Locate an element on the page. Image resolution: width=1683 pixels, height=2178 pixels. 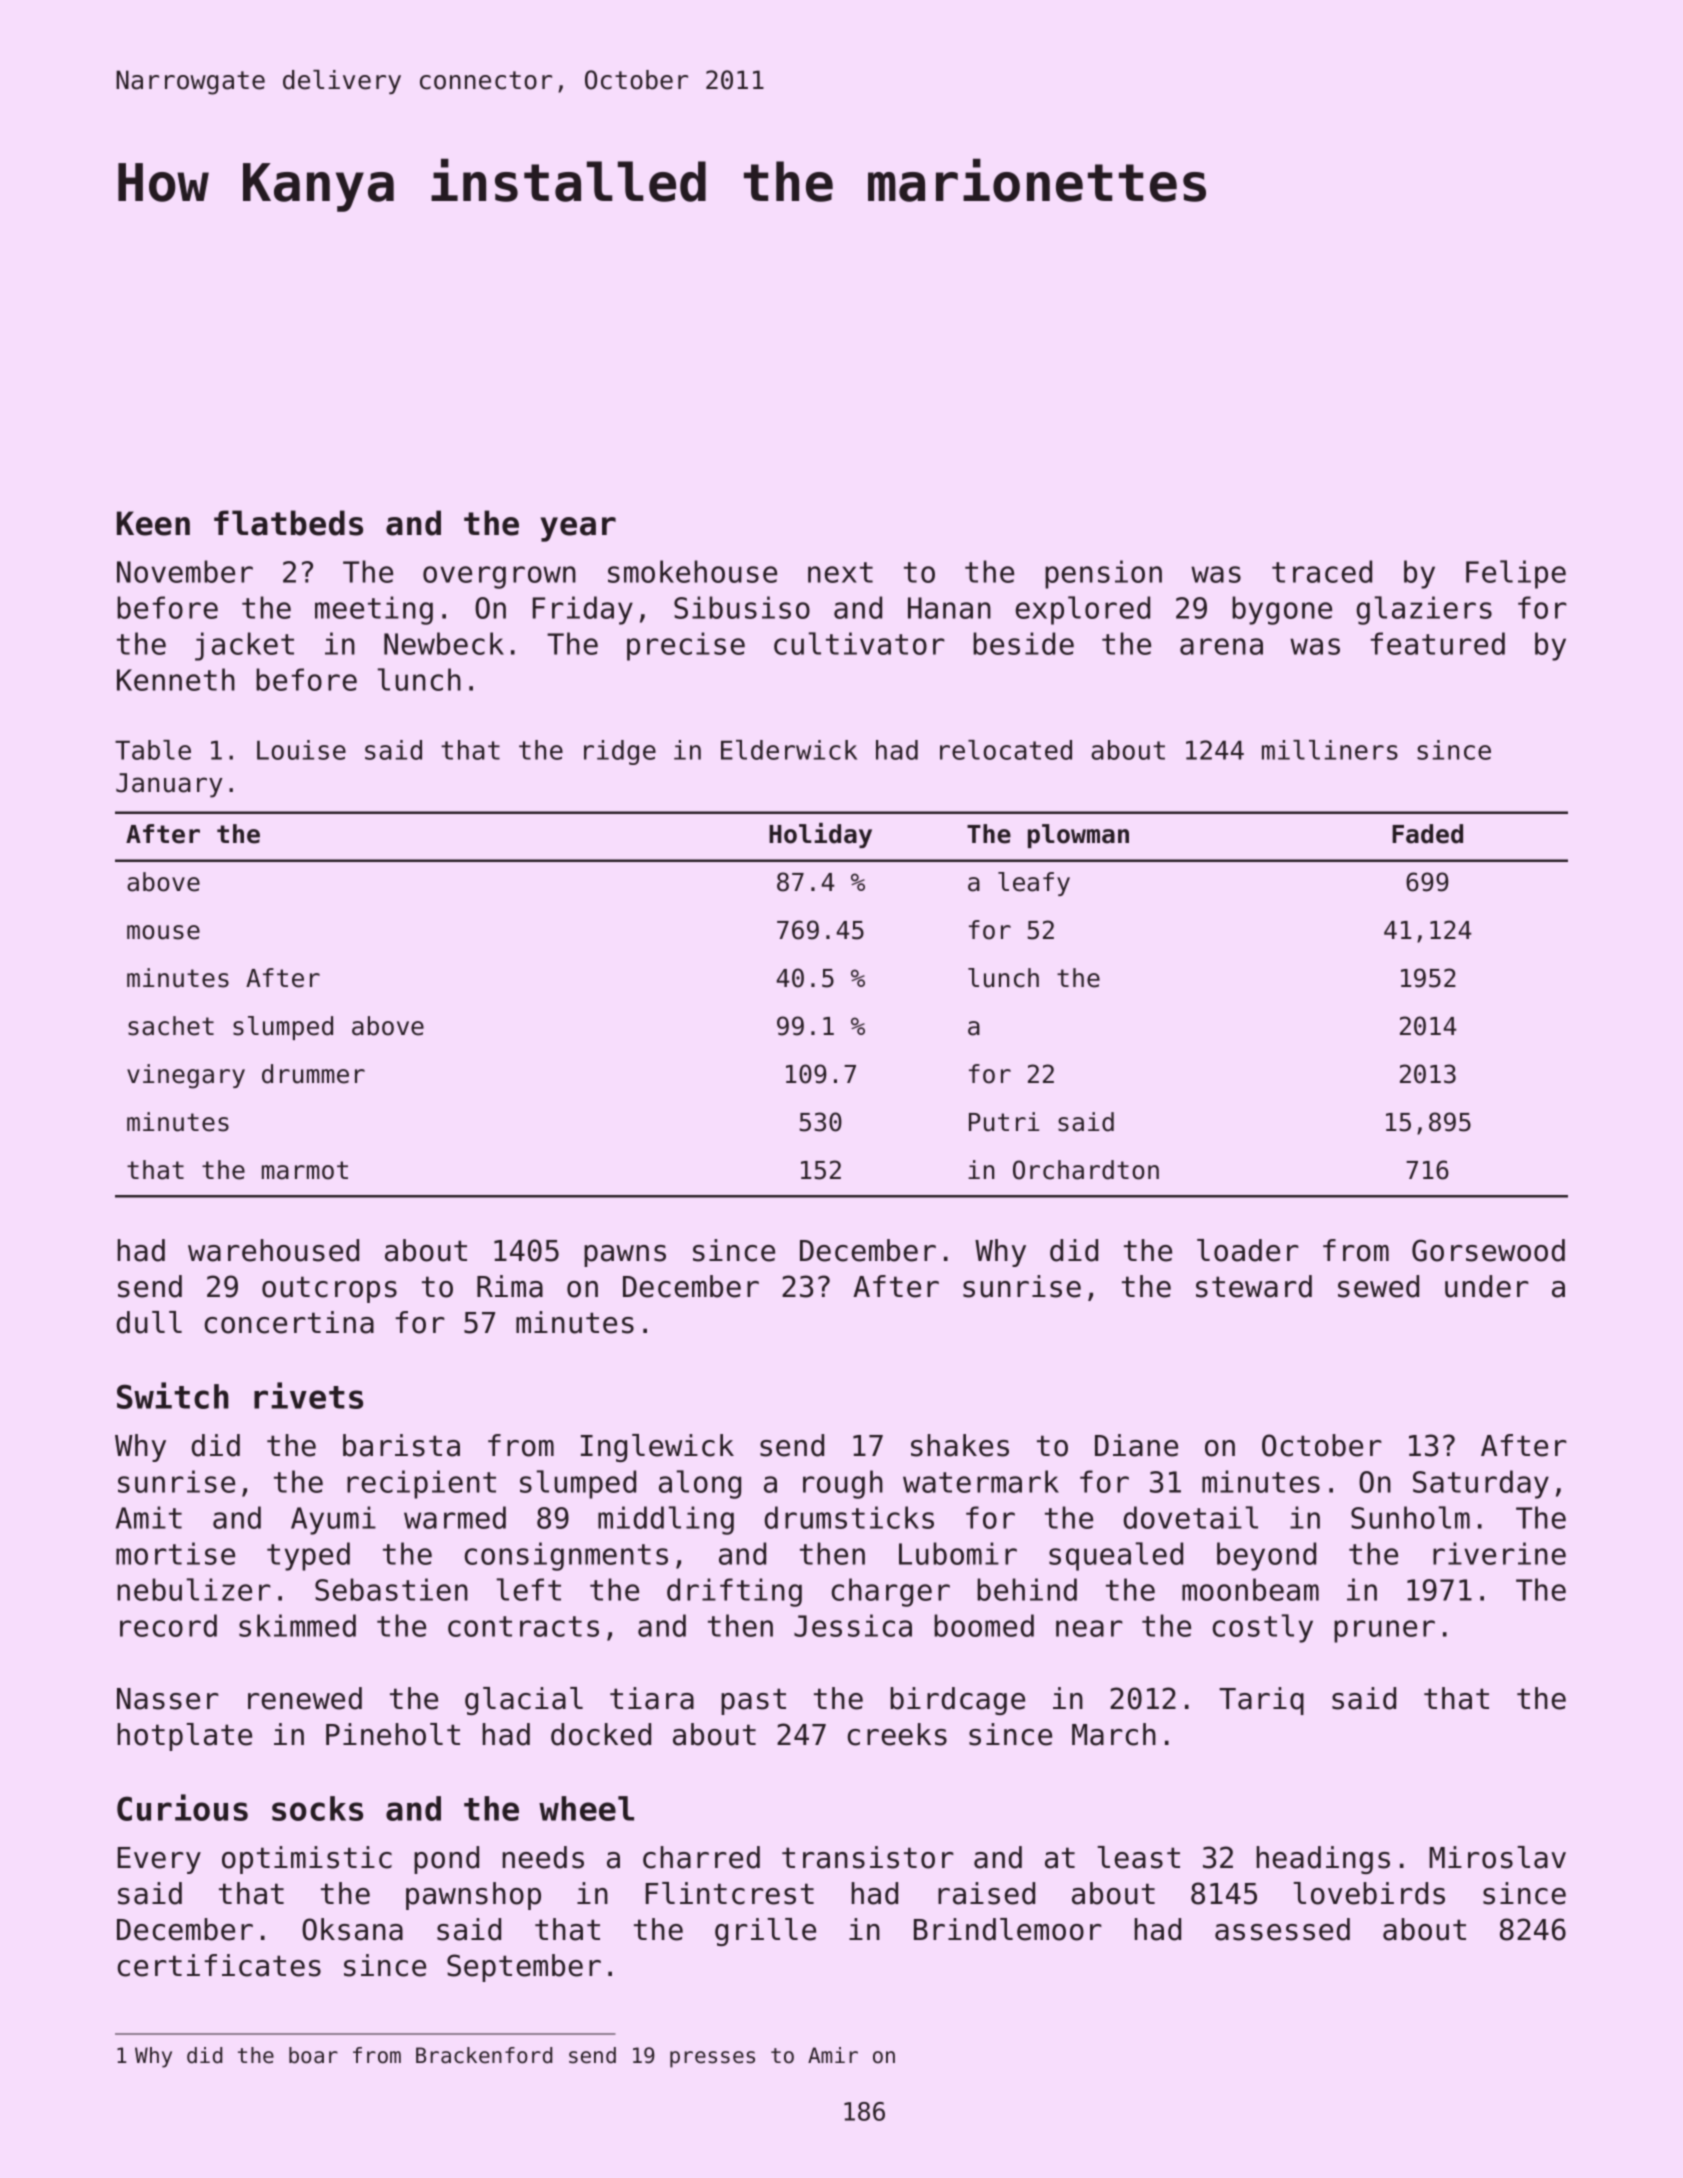
Felipe is located at coordinates (1516, 574).
